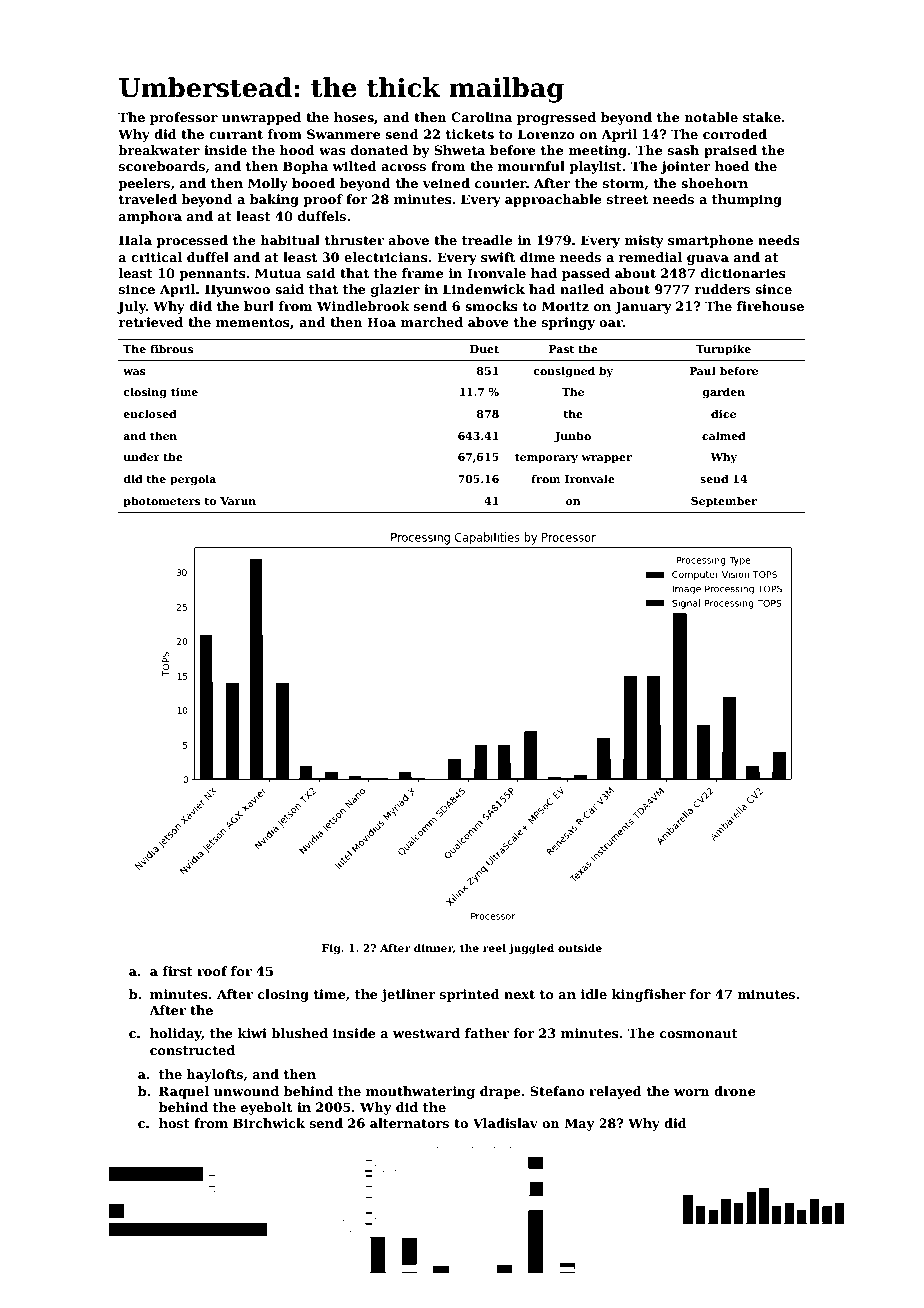 The height and width of the image is (1308, 924). What do you see at coordinates (269, 1123) in the image?
I see `Birchwick` at bounding box center [269, 1123].
